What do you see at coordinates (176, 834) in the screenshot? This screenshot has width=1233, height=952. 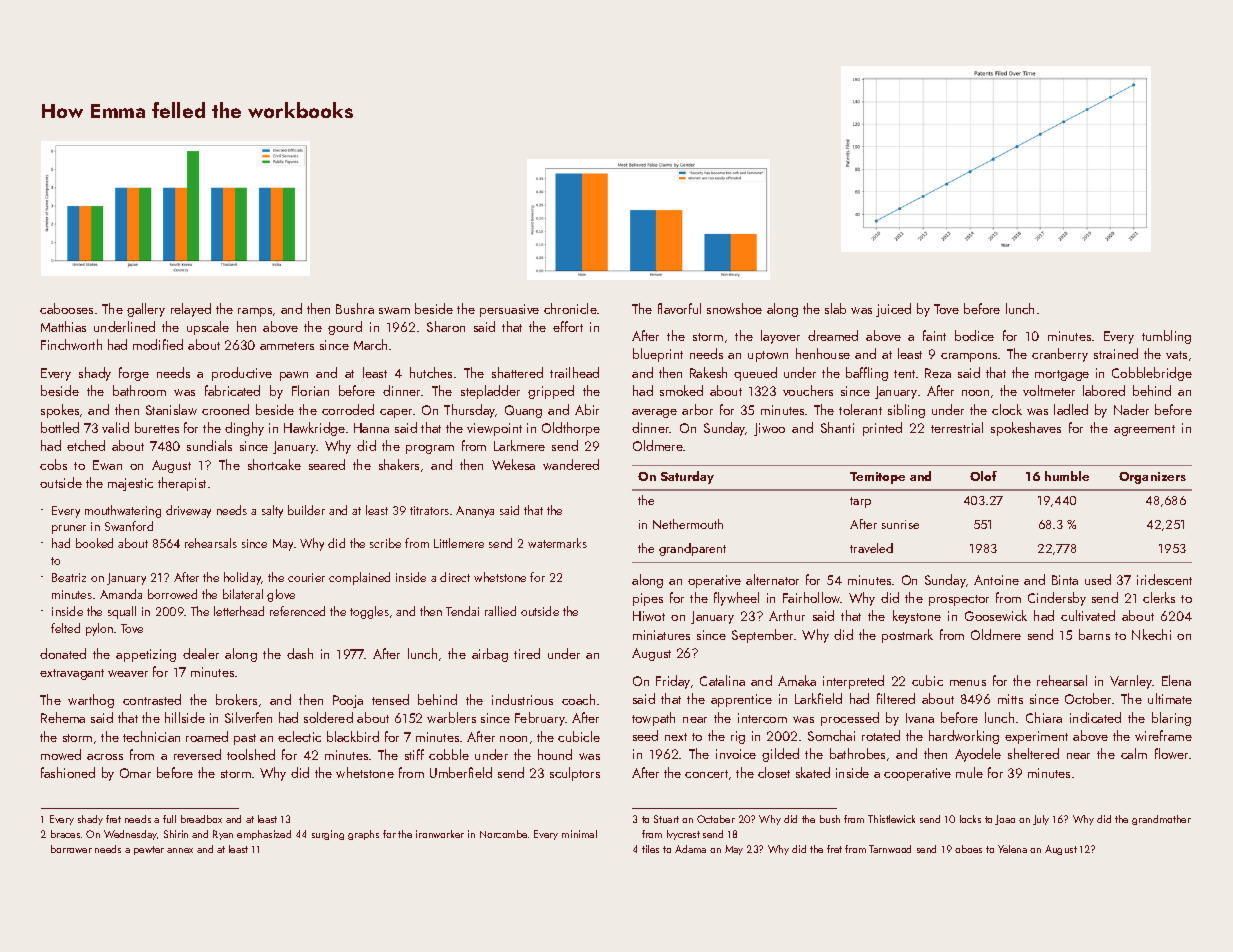 I see `Shirin` at bounding box center [176, 834].
